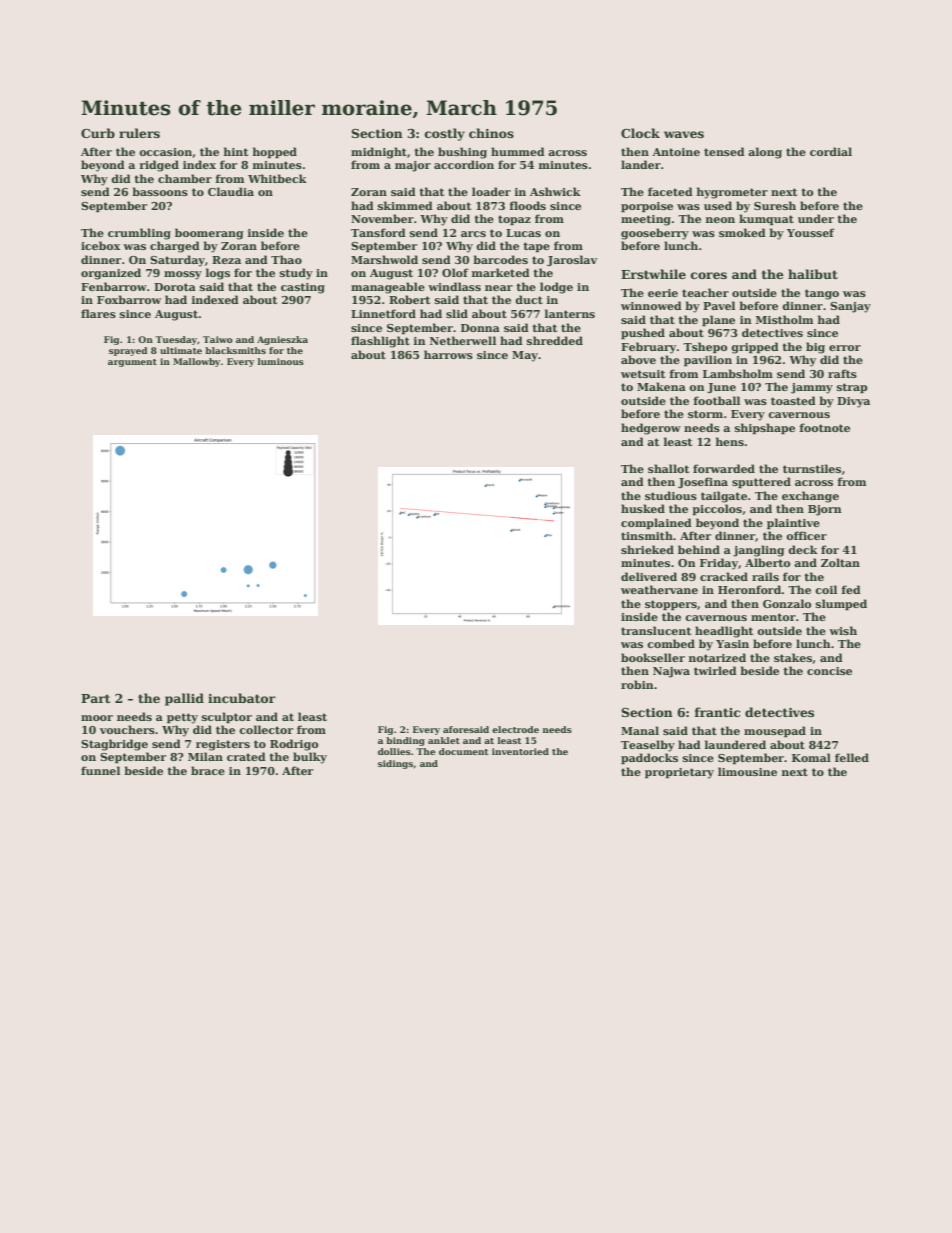  Describe the element at coordinates (296, 274) in the page. I see `study` at that location.
